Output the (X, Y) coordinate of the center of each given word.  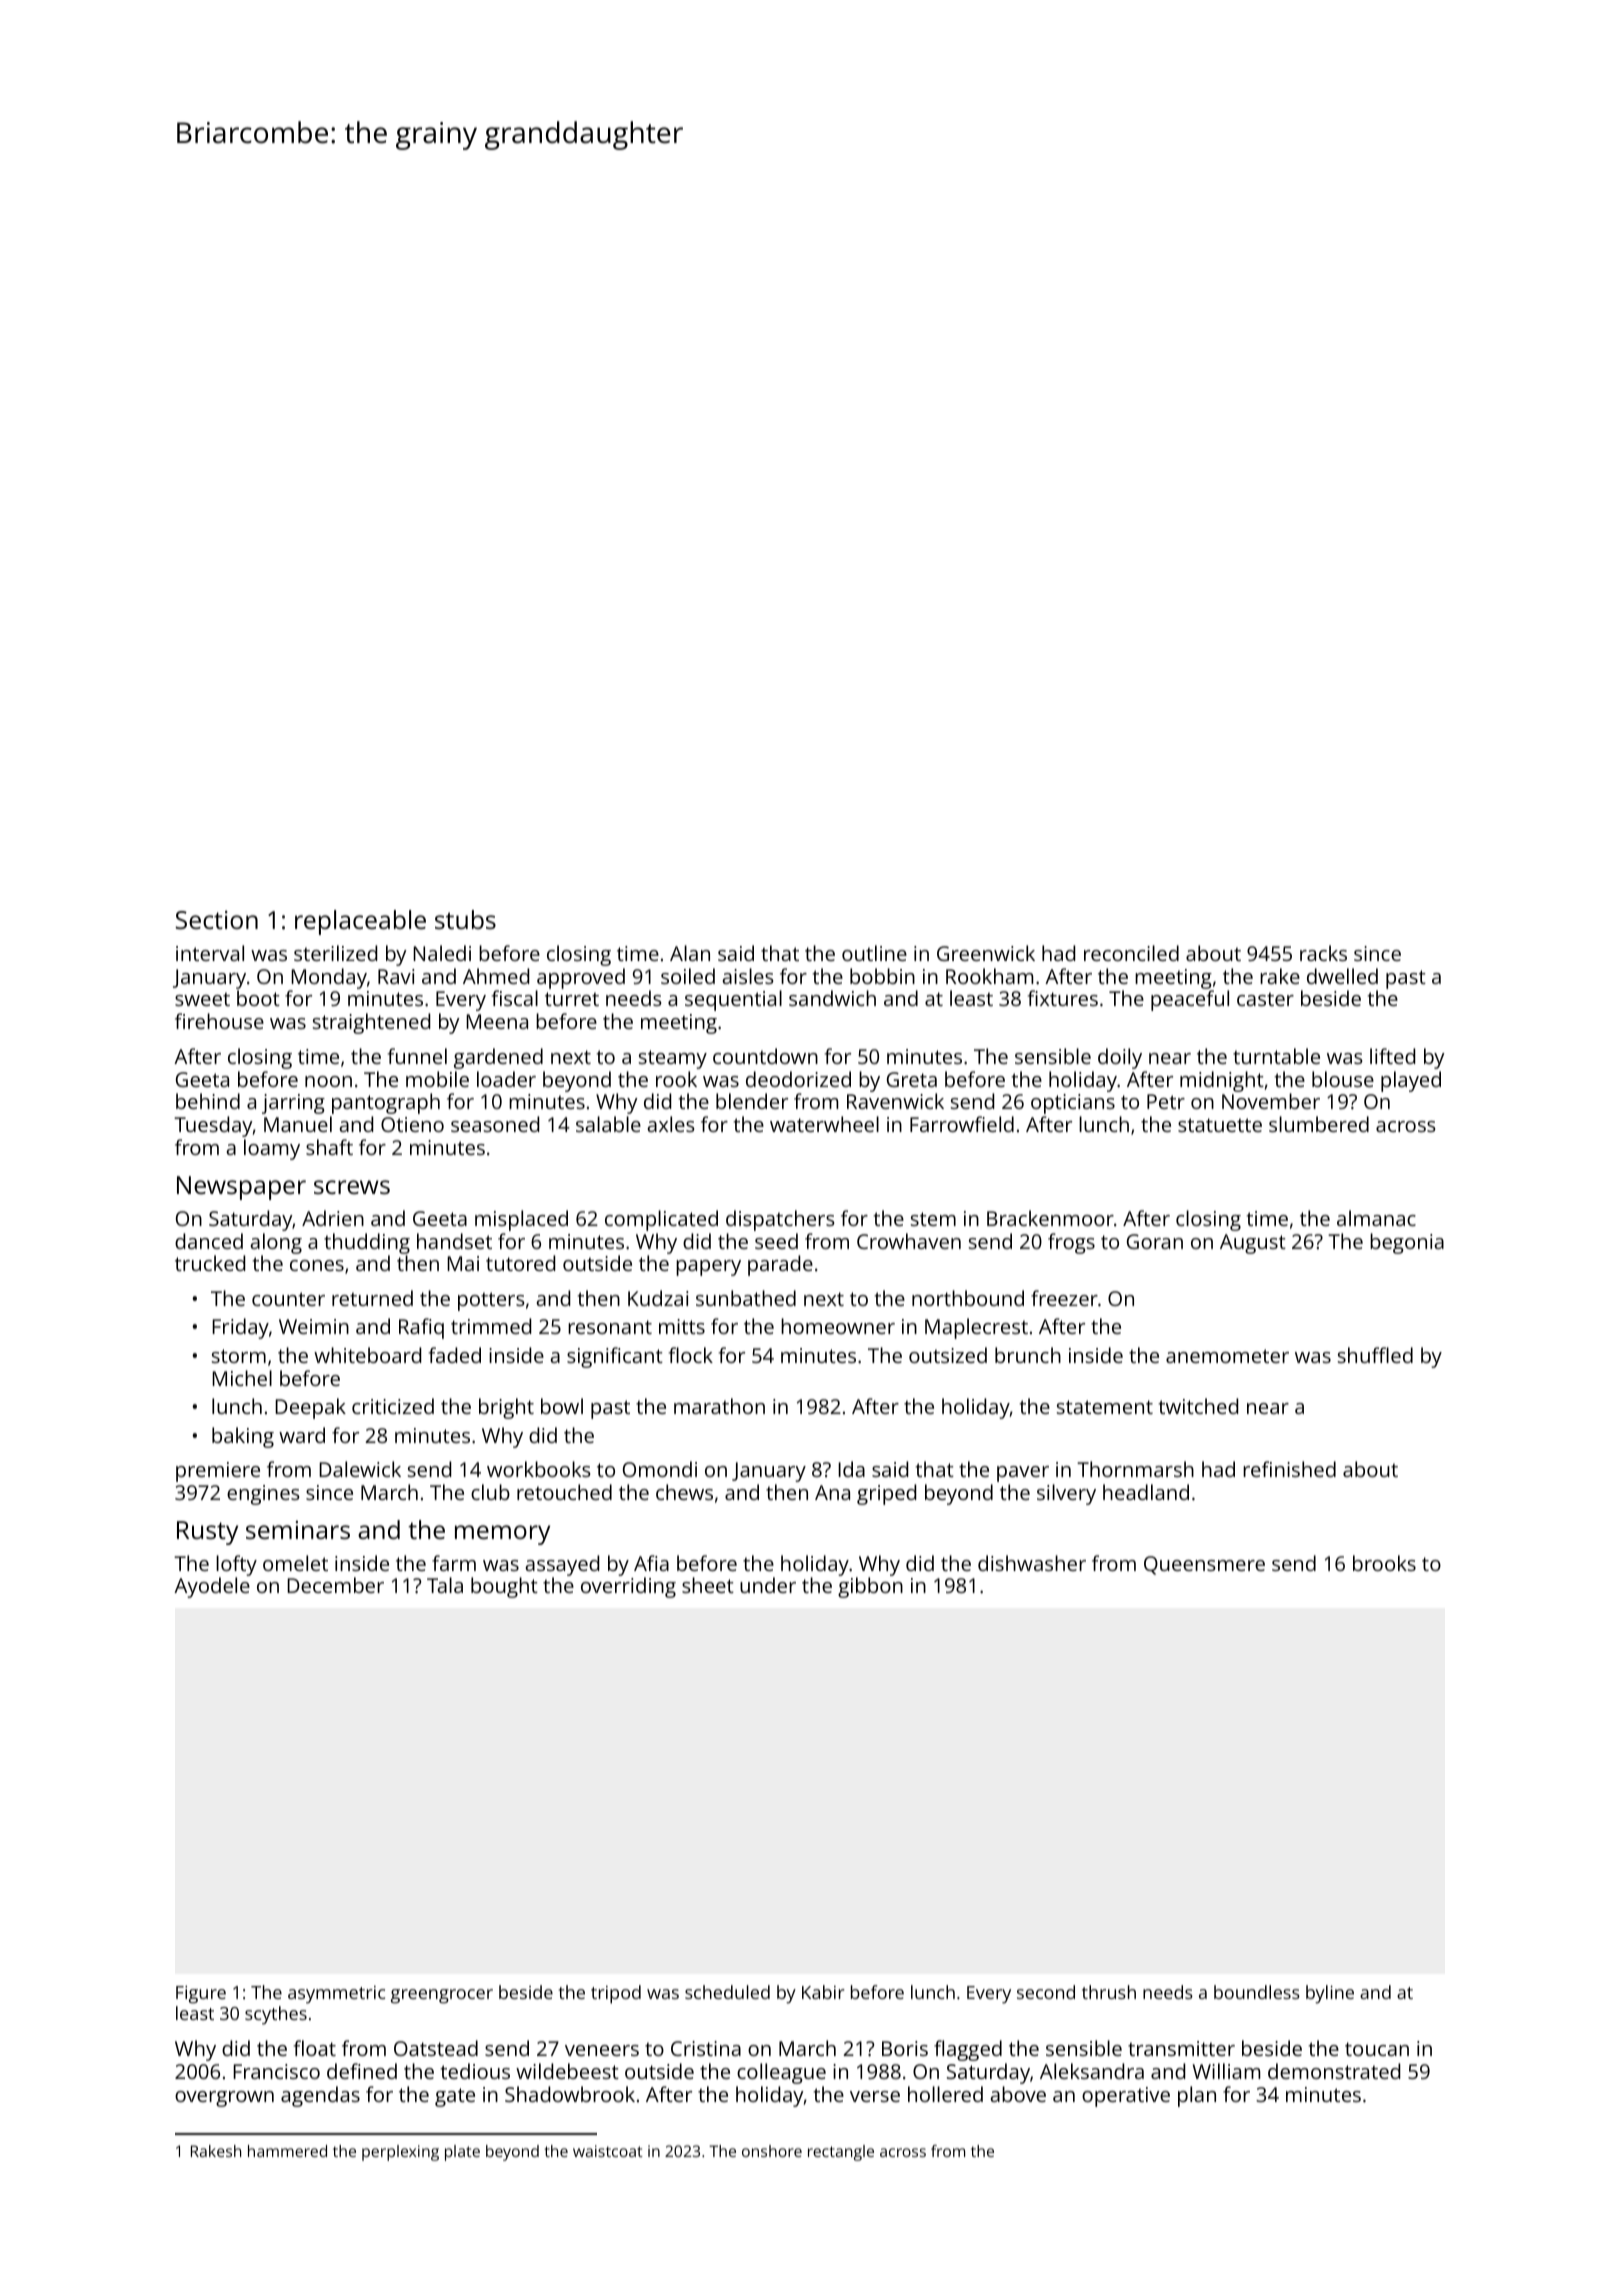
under (768, 1585)
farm (454, 1563)
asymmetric (336, 1995)
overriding (628, 1587)
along (276, 1243)
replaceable (360, 922)
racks (1323, 953)
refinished (1289, 1469)
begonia (1407, 1243)
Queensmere (1204, 1565)
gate (455, 2097)
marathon (719, 1406)
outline (874, 953)
